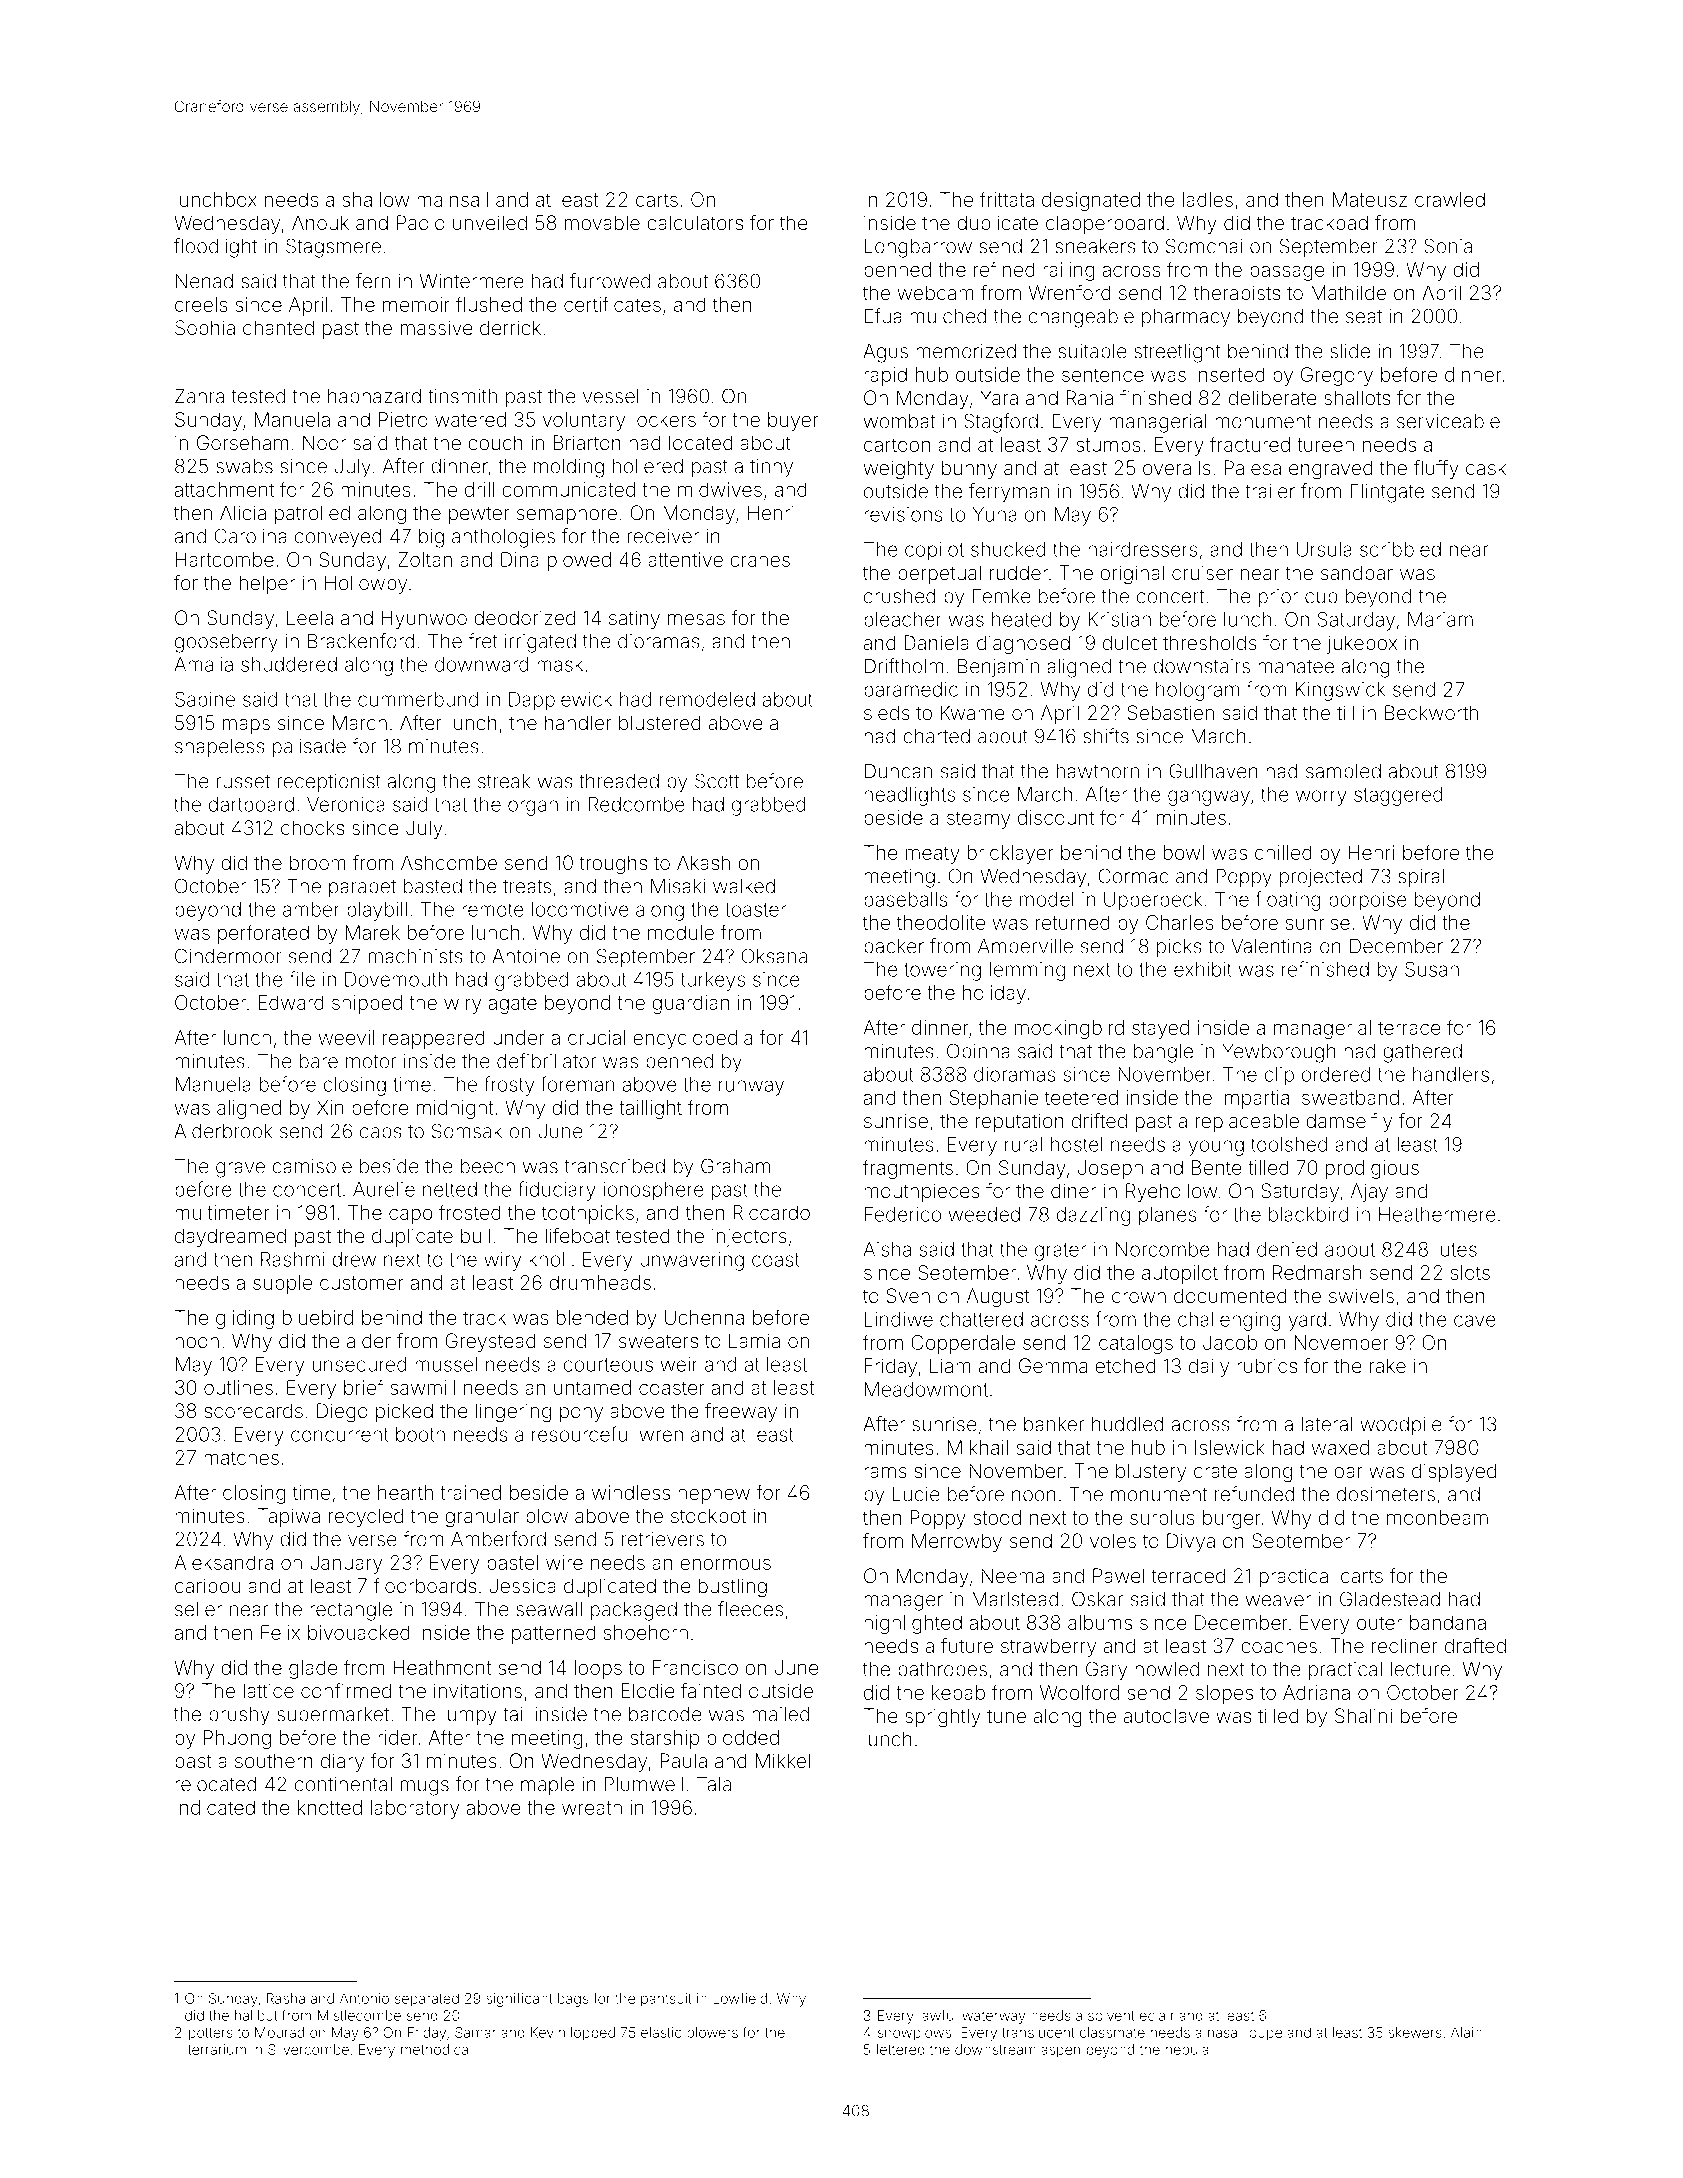 This screenshot has height=2178, width=1683. Describe the element at coordinates (211, 2034) in the screenshot. I see `potters` at that location.
